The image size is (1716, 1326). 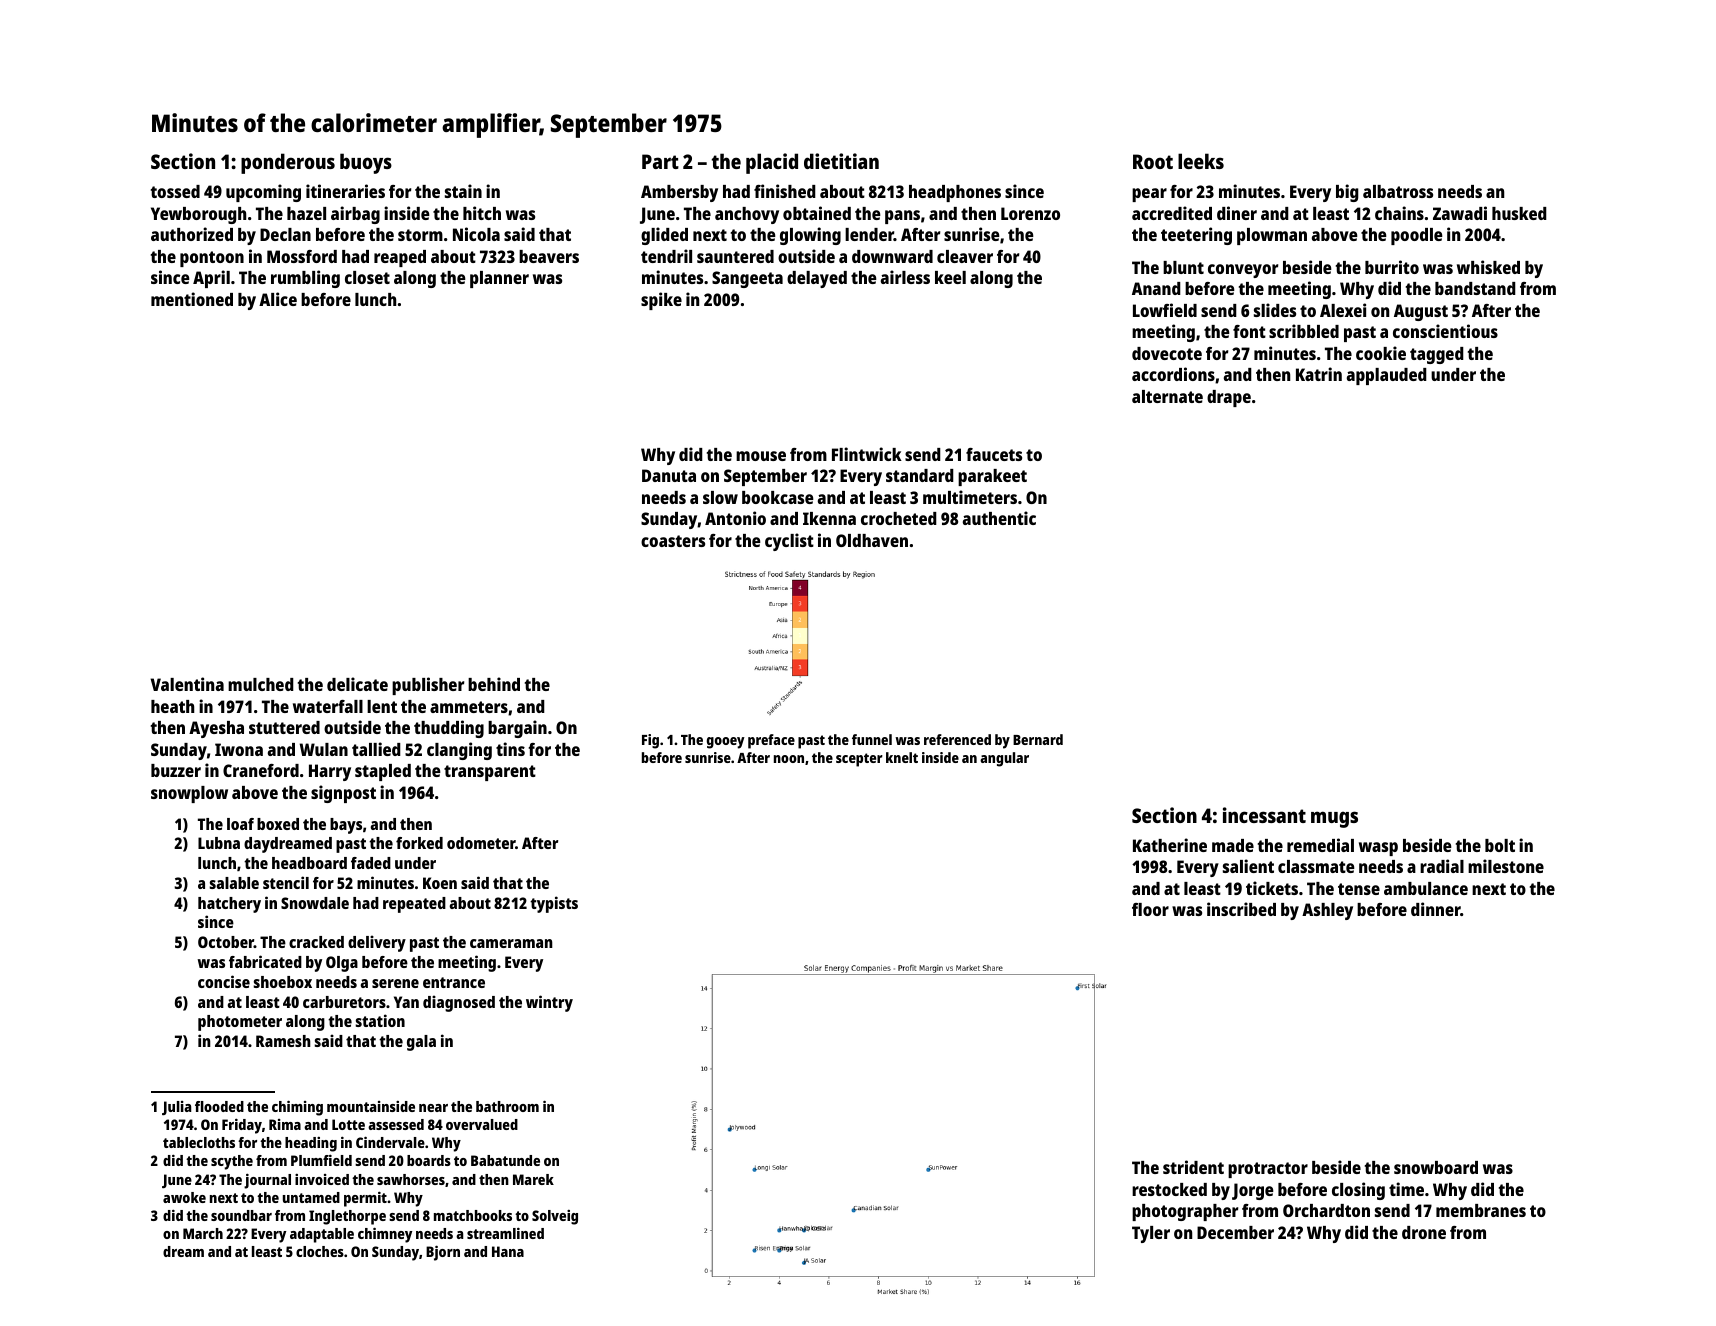 I want to click on wintry, so click(x=549, y=1003).
